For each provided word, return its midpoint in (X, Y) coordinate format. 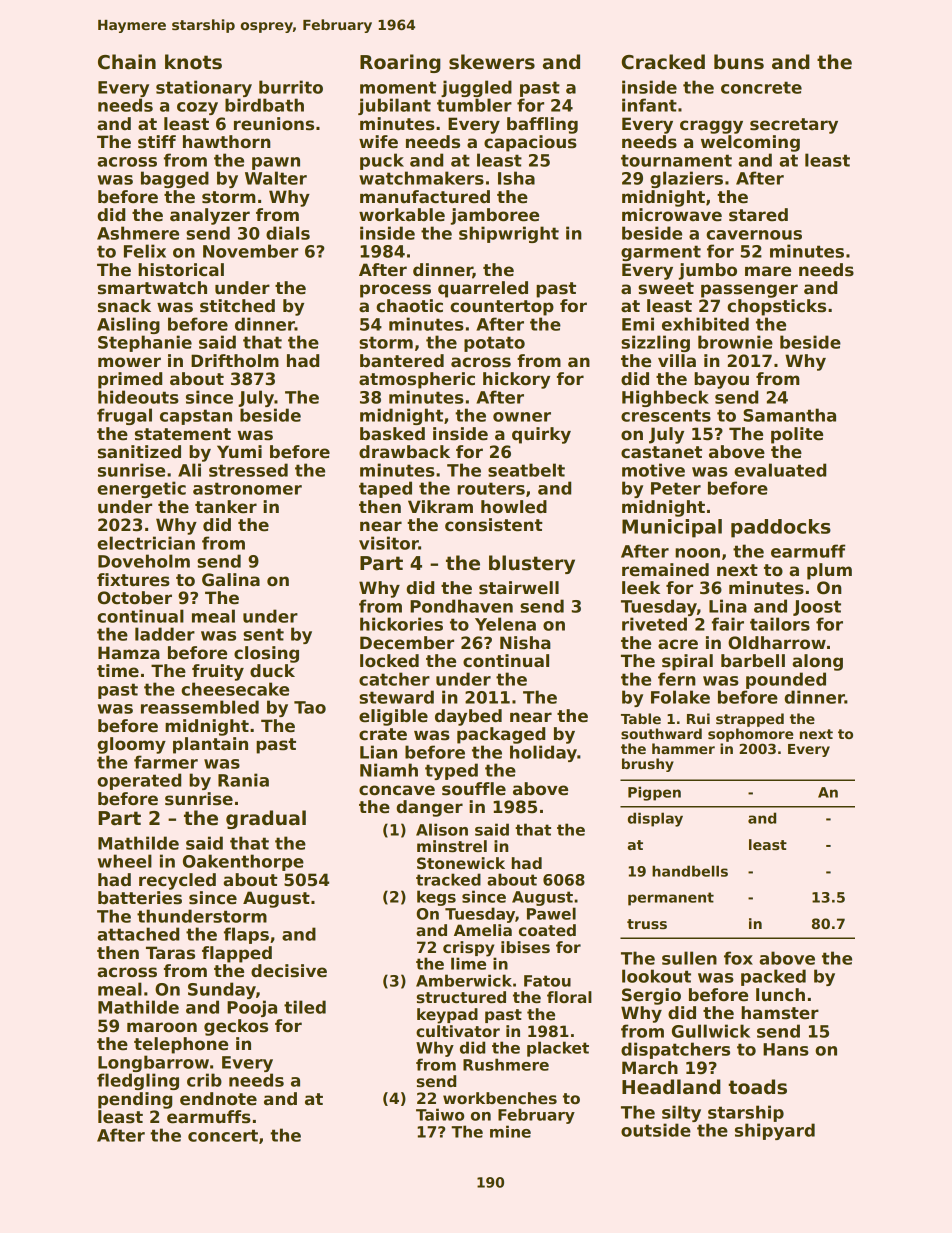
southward (661, 733)
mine (510, 1131)
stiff (157, 142)
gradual (266, 819)
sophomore (750, 735)
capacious (530, 143)
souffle (474, 789)
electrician (146, 543)
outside (656, 1130)
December (407, 643)
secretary (794, 126)
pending (135, 1100)
